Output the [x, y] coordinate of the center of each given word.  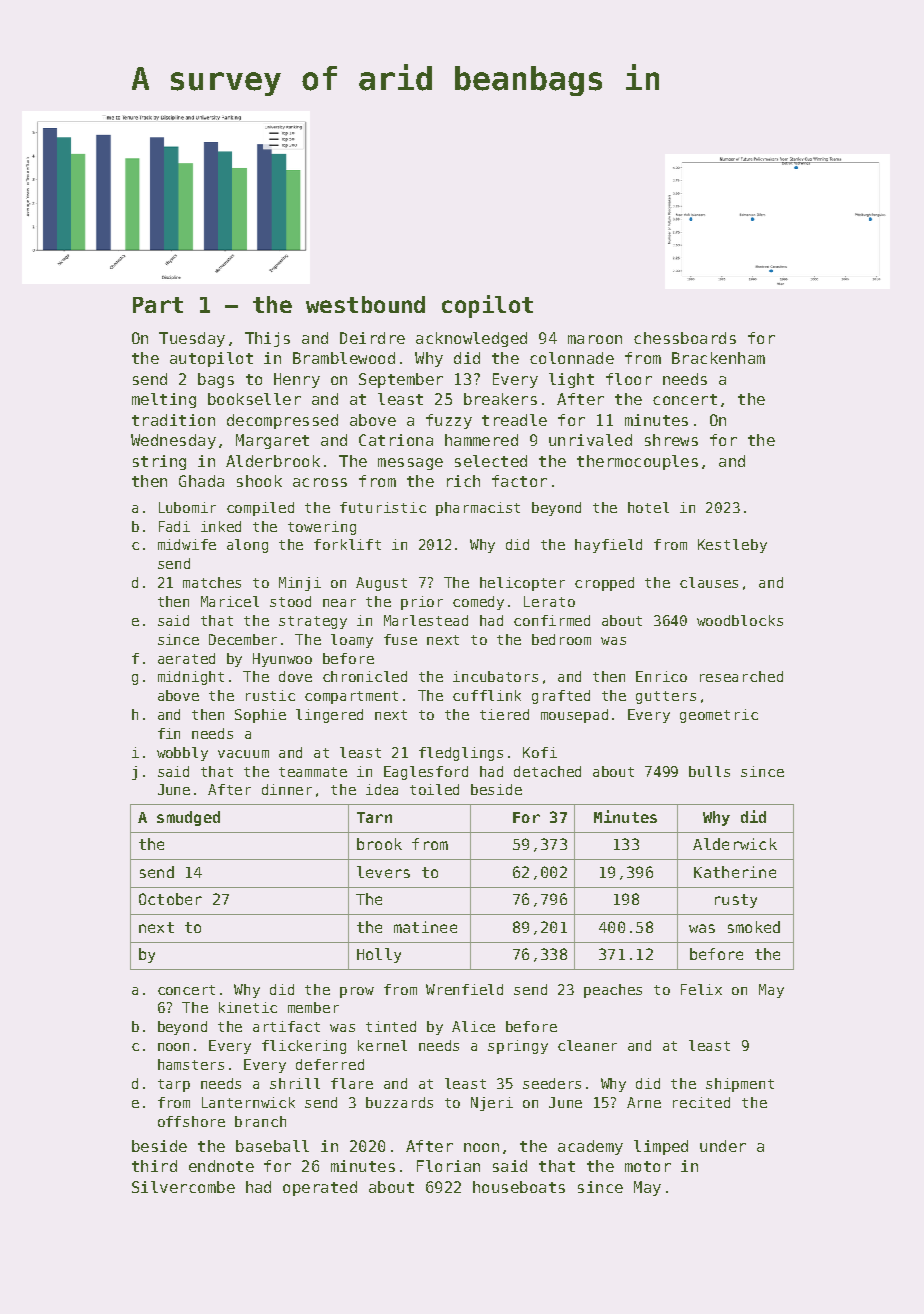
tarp [174, 1085]
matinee [425, 927]
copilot [487, 306]
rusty [736, 901]
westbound [365, 304]
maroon [595, 339]
